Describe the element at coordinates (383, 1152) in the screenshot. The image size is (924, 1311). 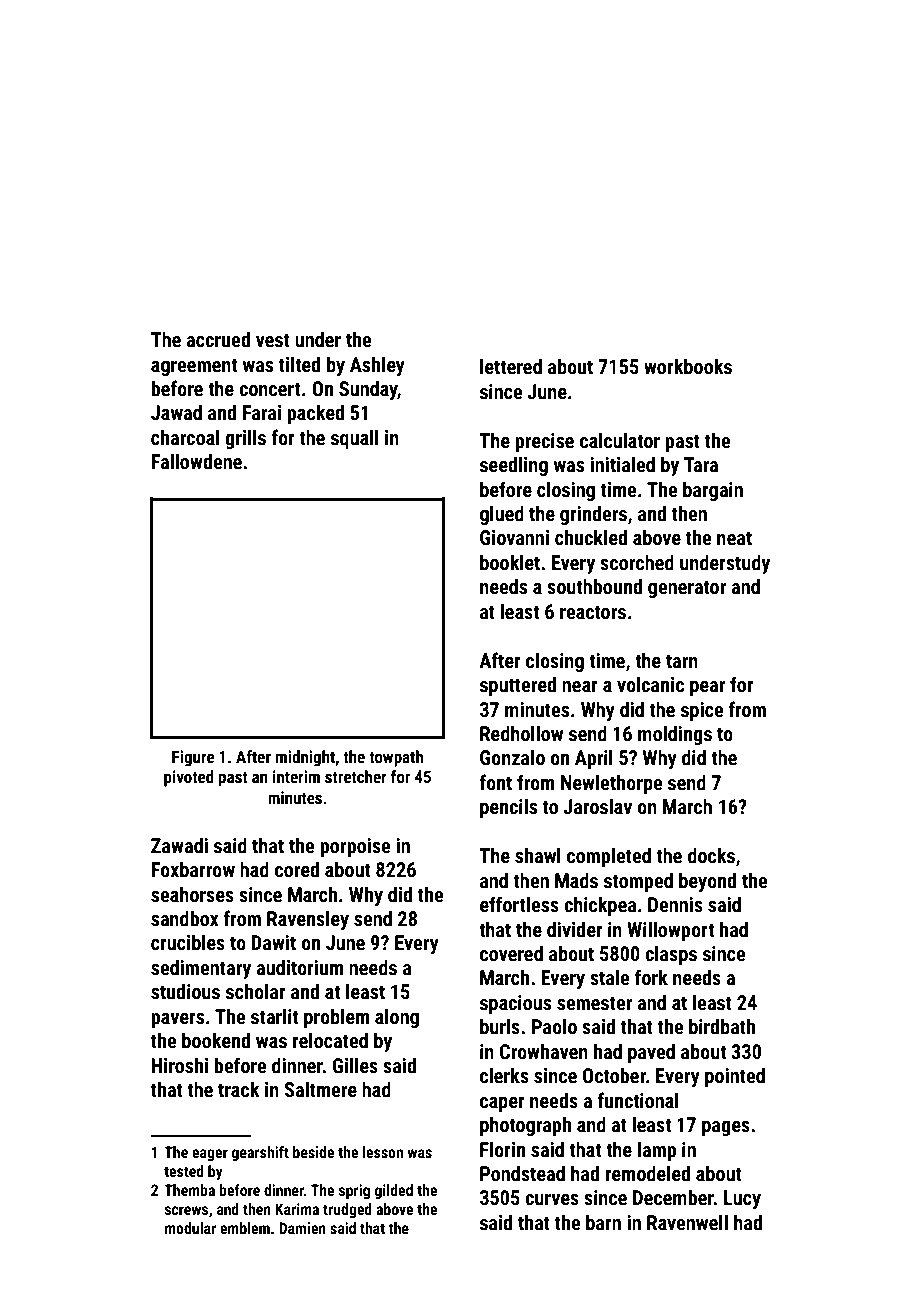
I see `lesson` at that location.
